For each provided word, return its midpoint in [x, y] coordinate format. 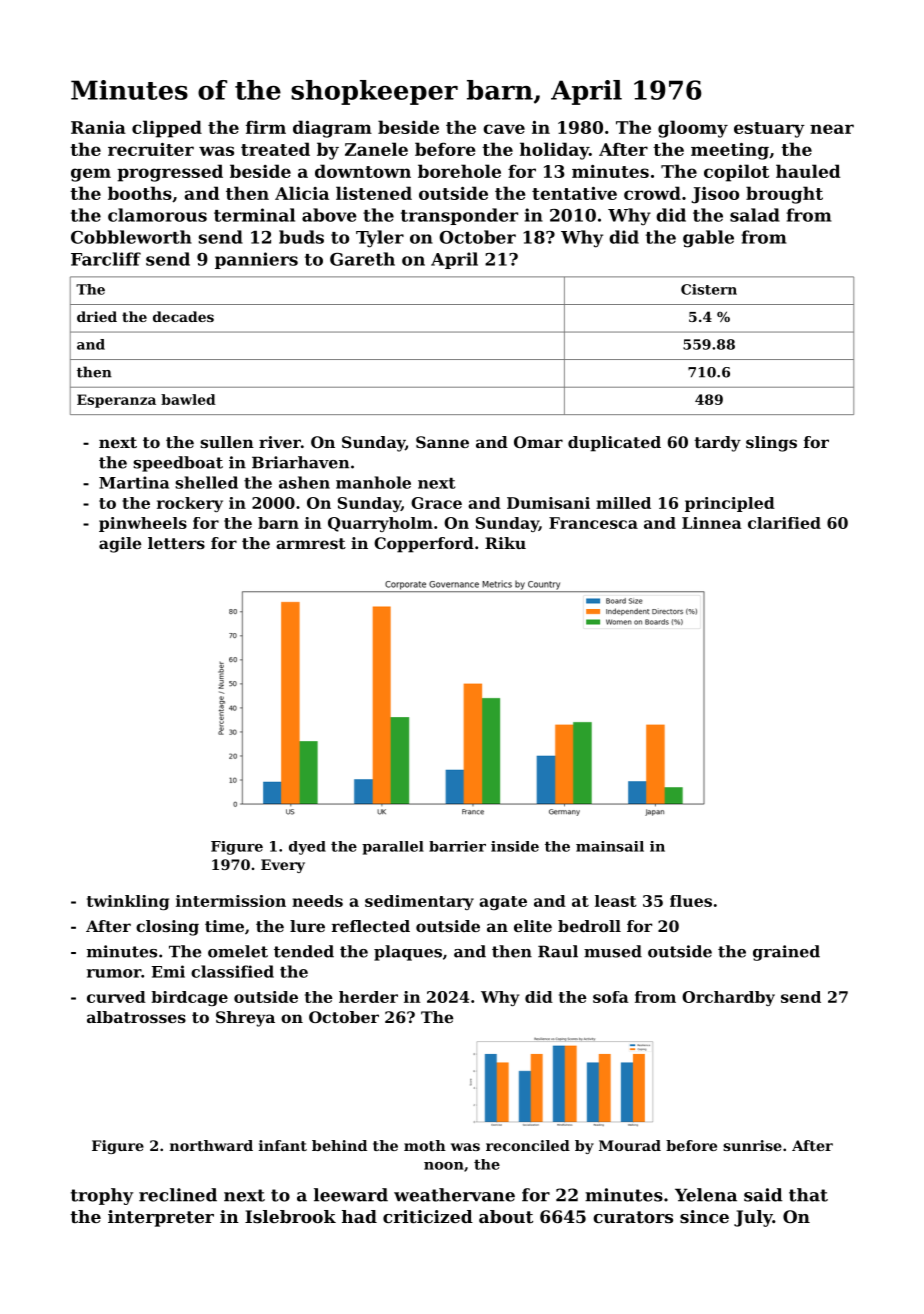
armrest [311, 543]
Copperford [424, 545]
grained [786, 953]
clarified [784, 523]
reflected [371, 926]
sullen [227, 442]
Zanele [376, 149]
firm [266, 127]
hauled [808, 171]
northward [211, 1145]
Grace [436, 503]
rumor [114, 973]
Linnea [712, 523]
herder [368, 997]
